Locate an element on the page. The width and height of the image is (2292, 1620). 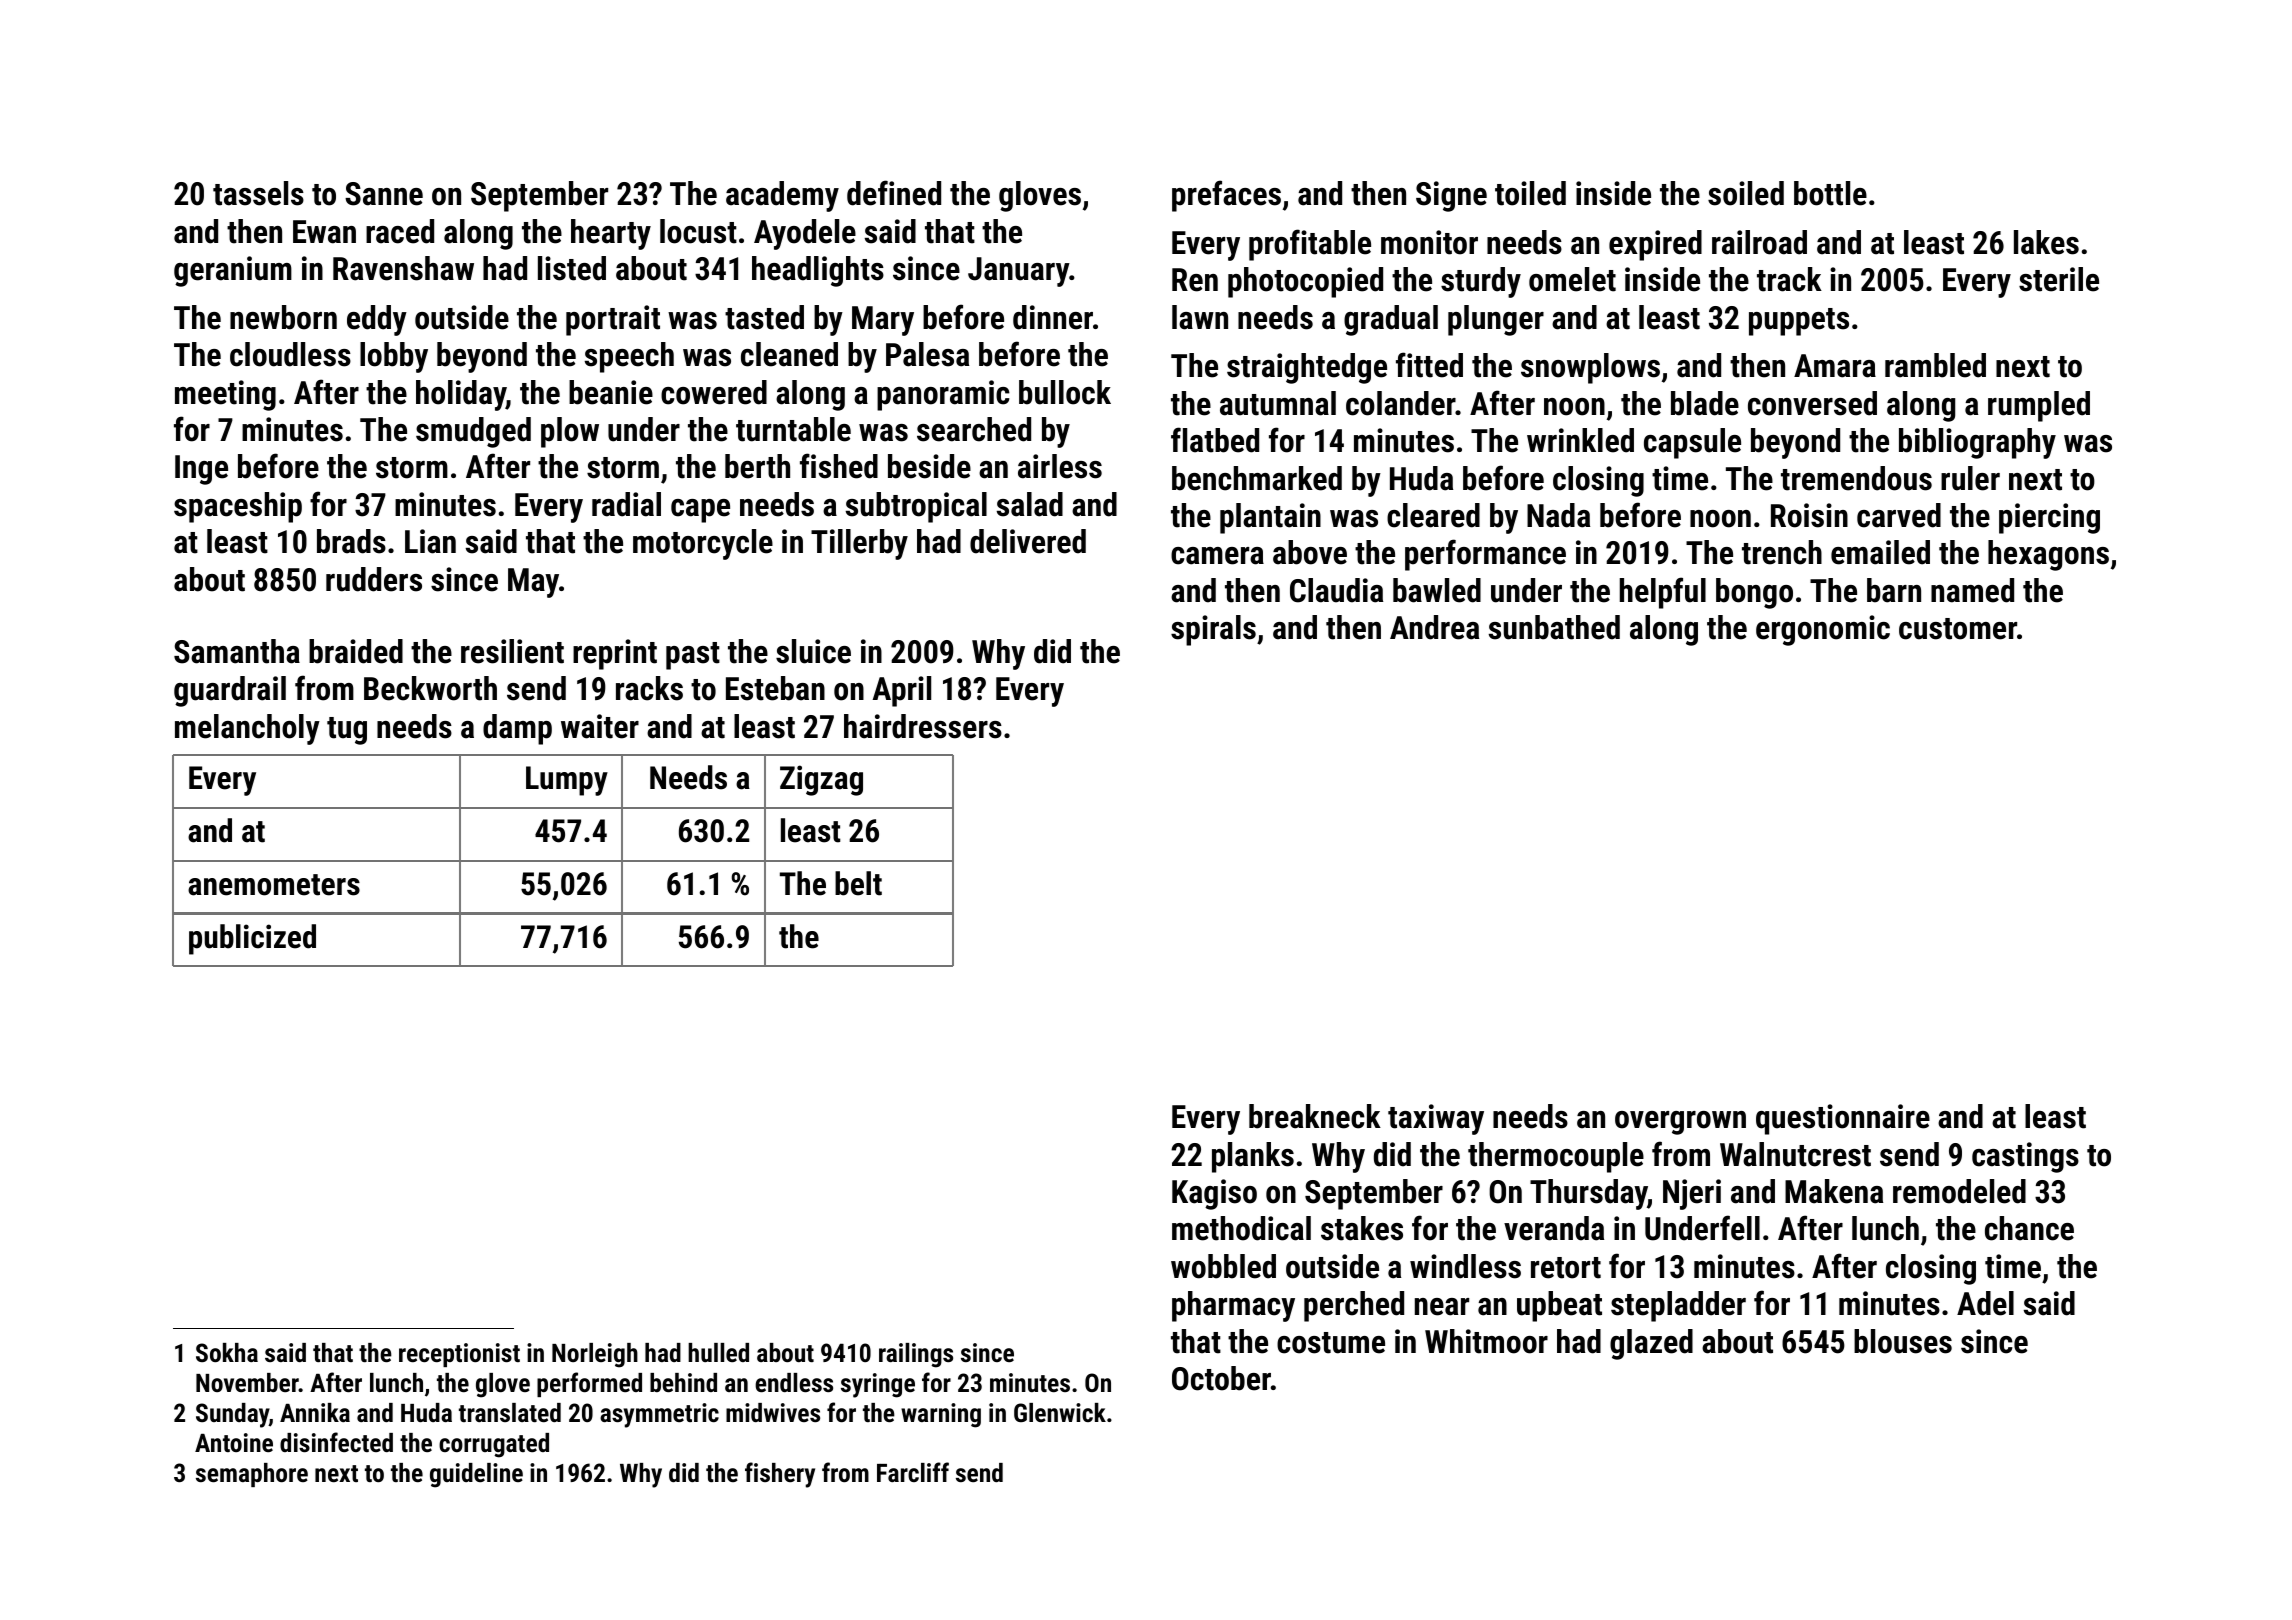
rambled is located at coordinates (1935, 365).
